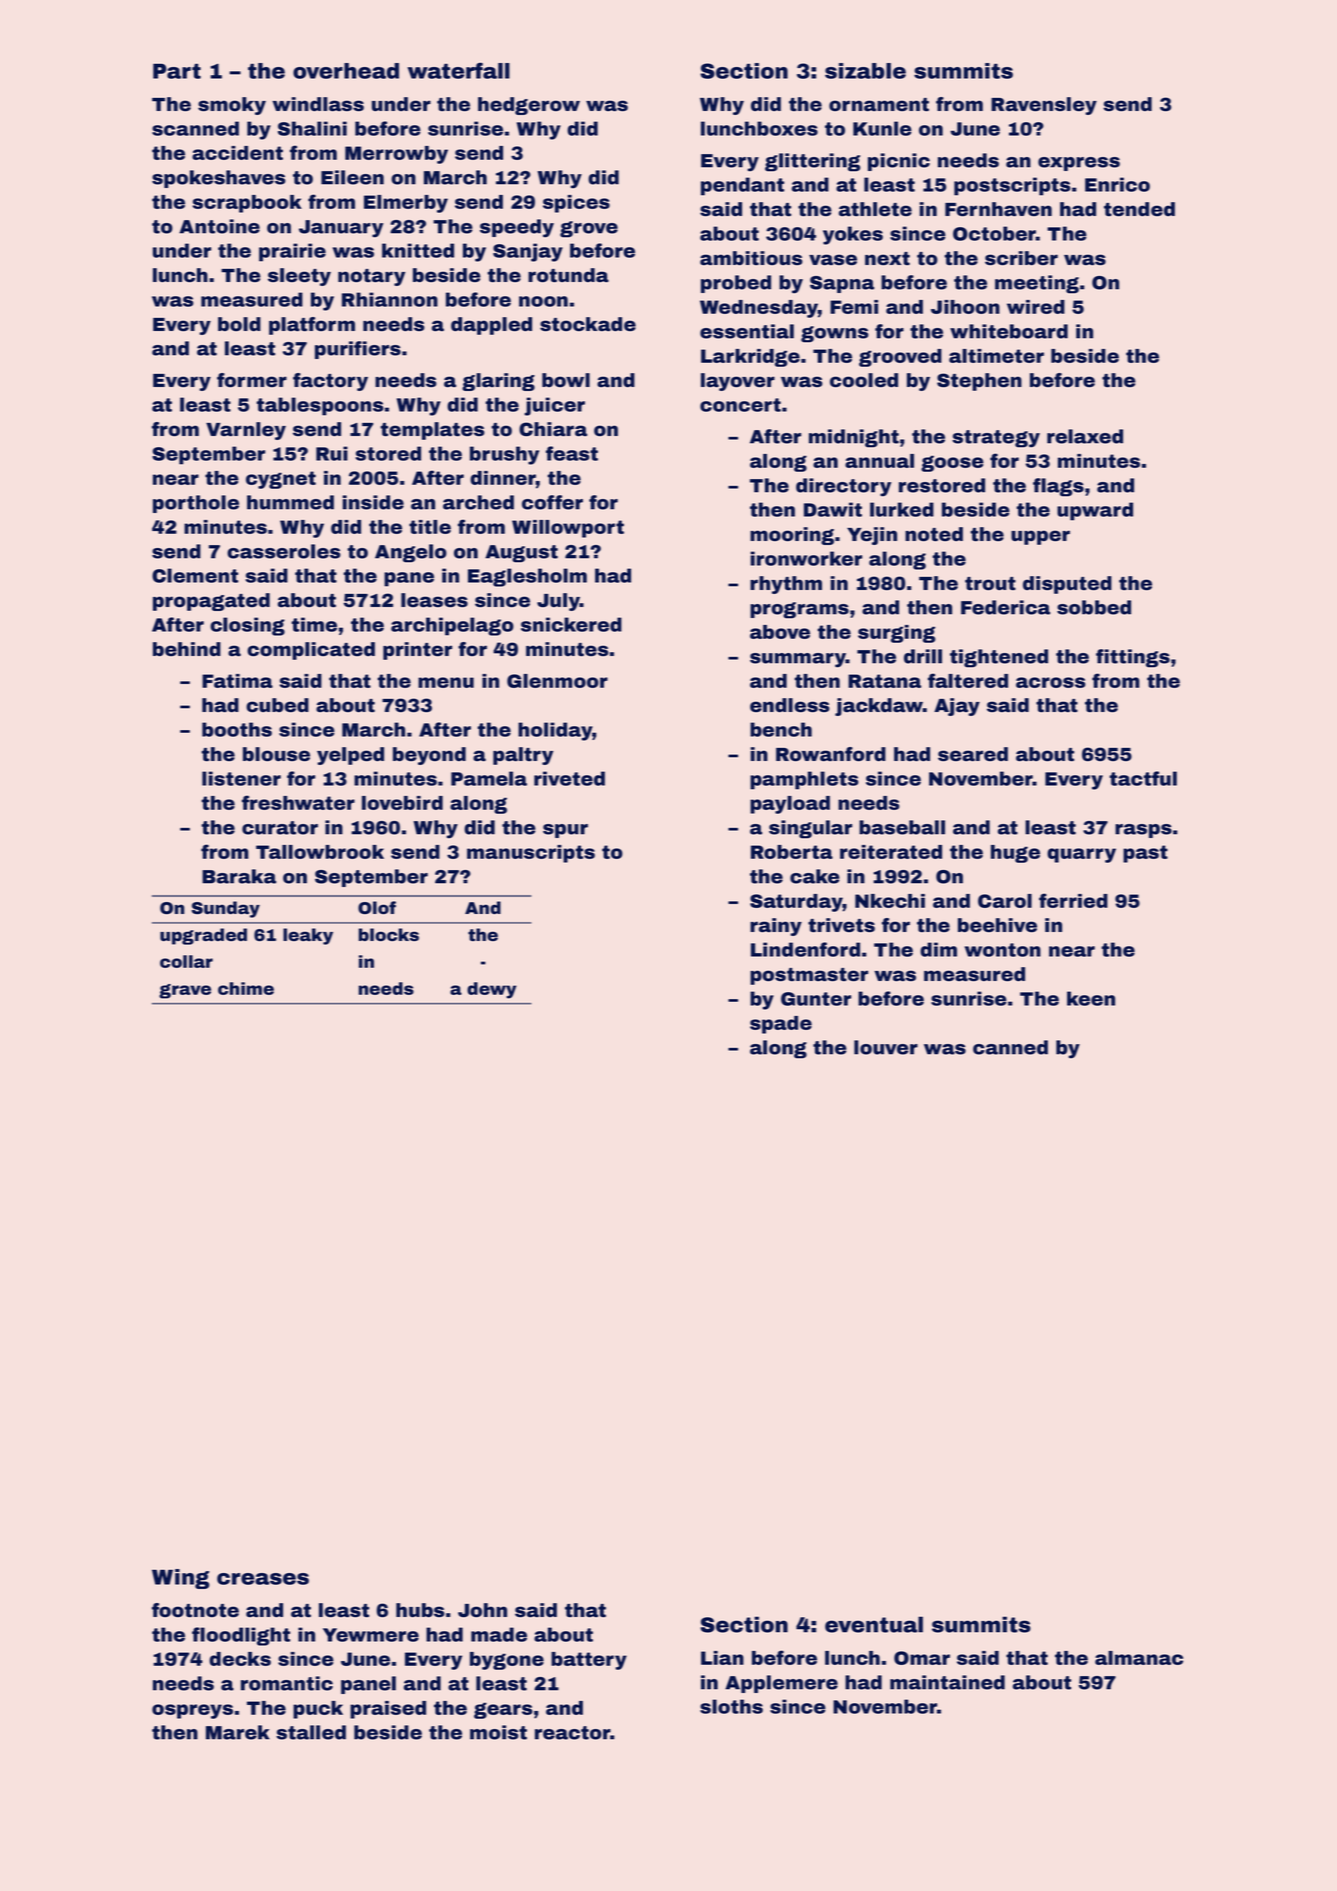 This screenshot has width=1337, height=1891. What do you see at coordinates (350, 756) in the screenshot?
I see `yelped` at bounding box center [350, 756].
